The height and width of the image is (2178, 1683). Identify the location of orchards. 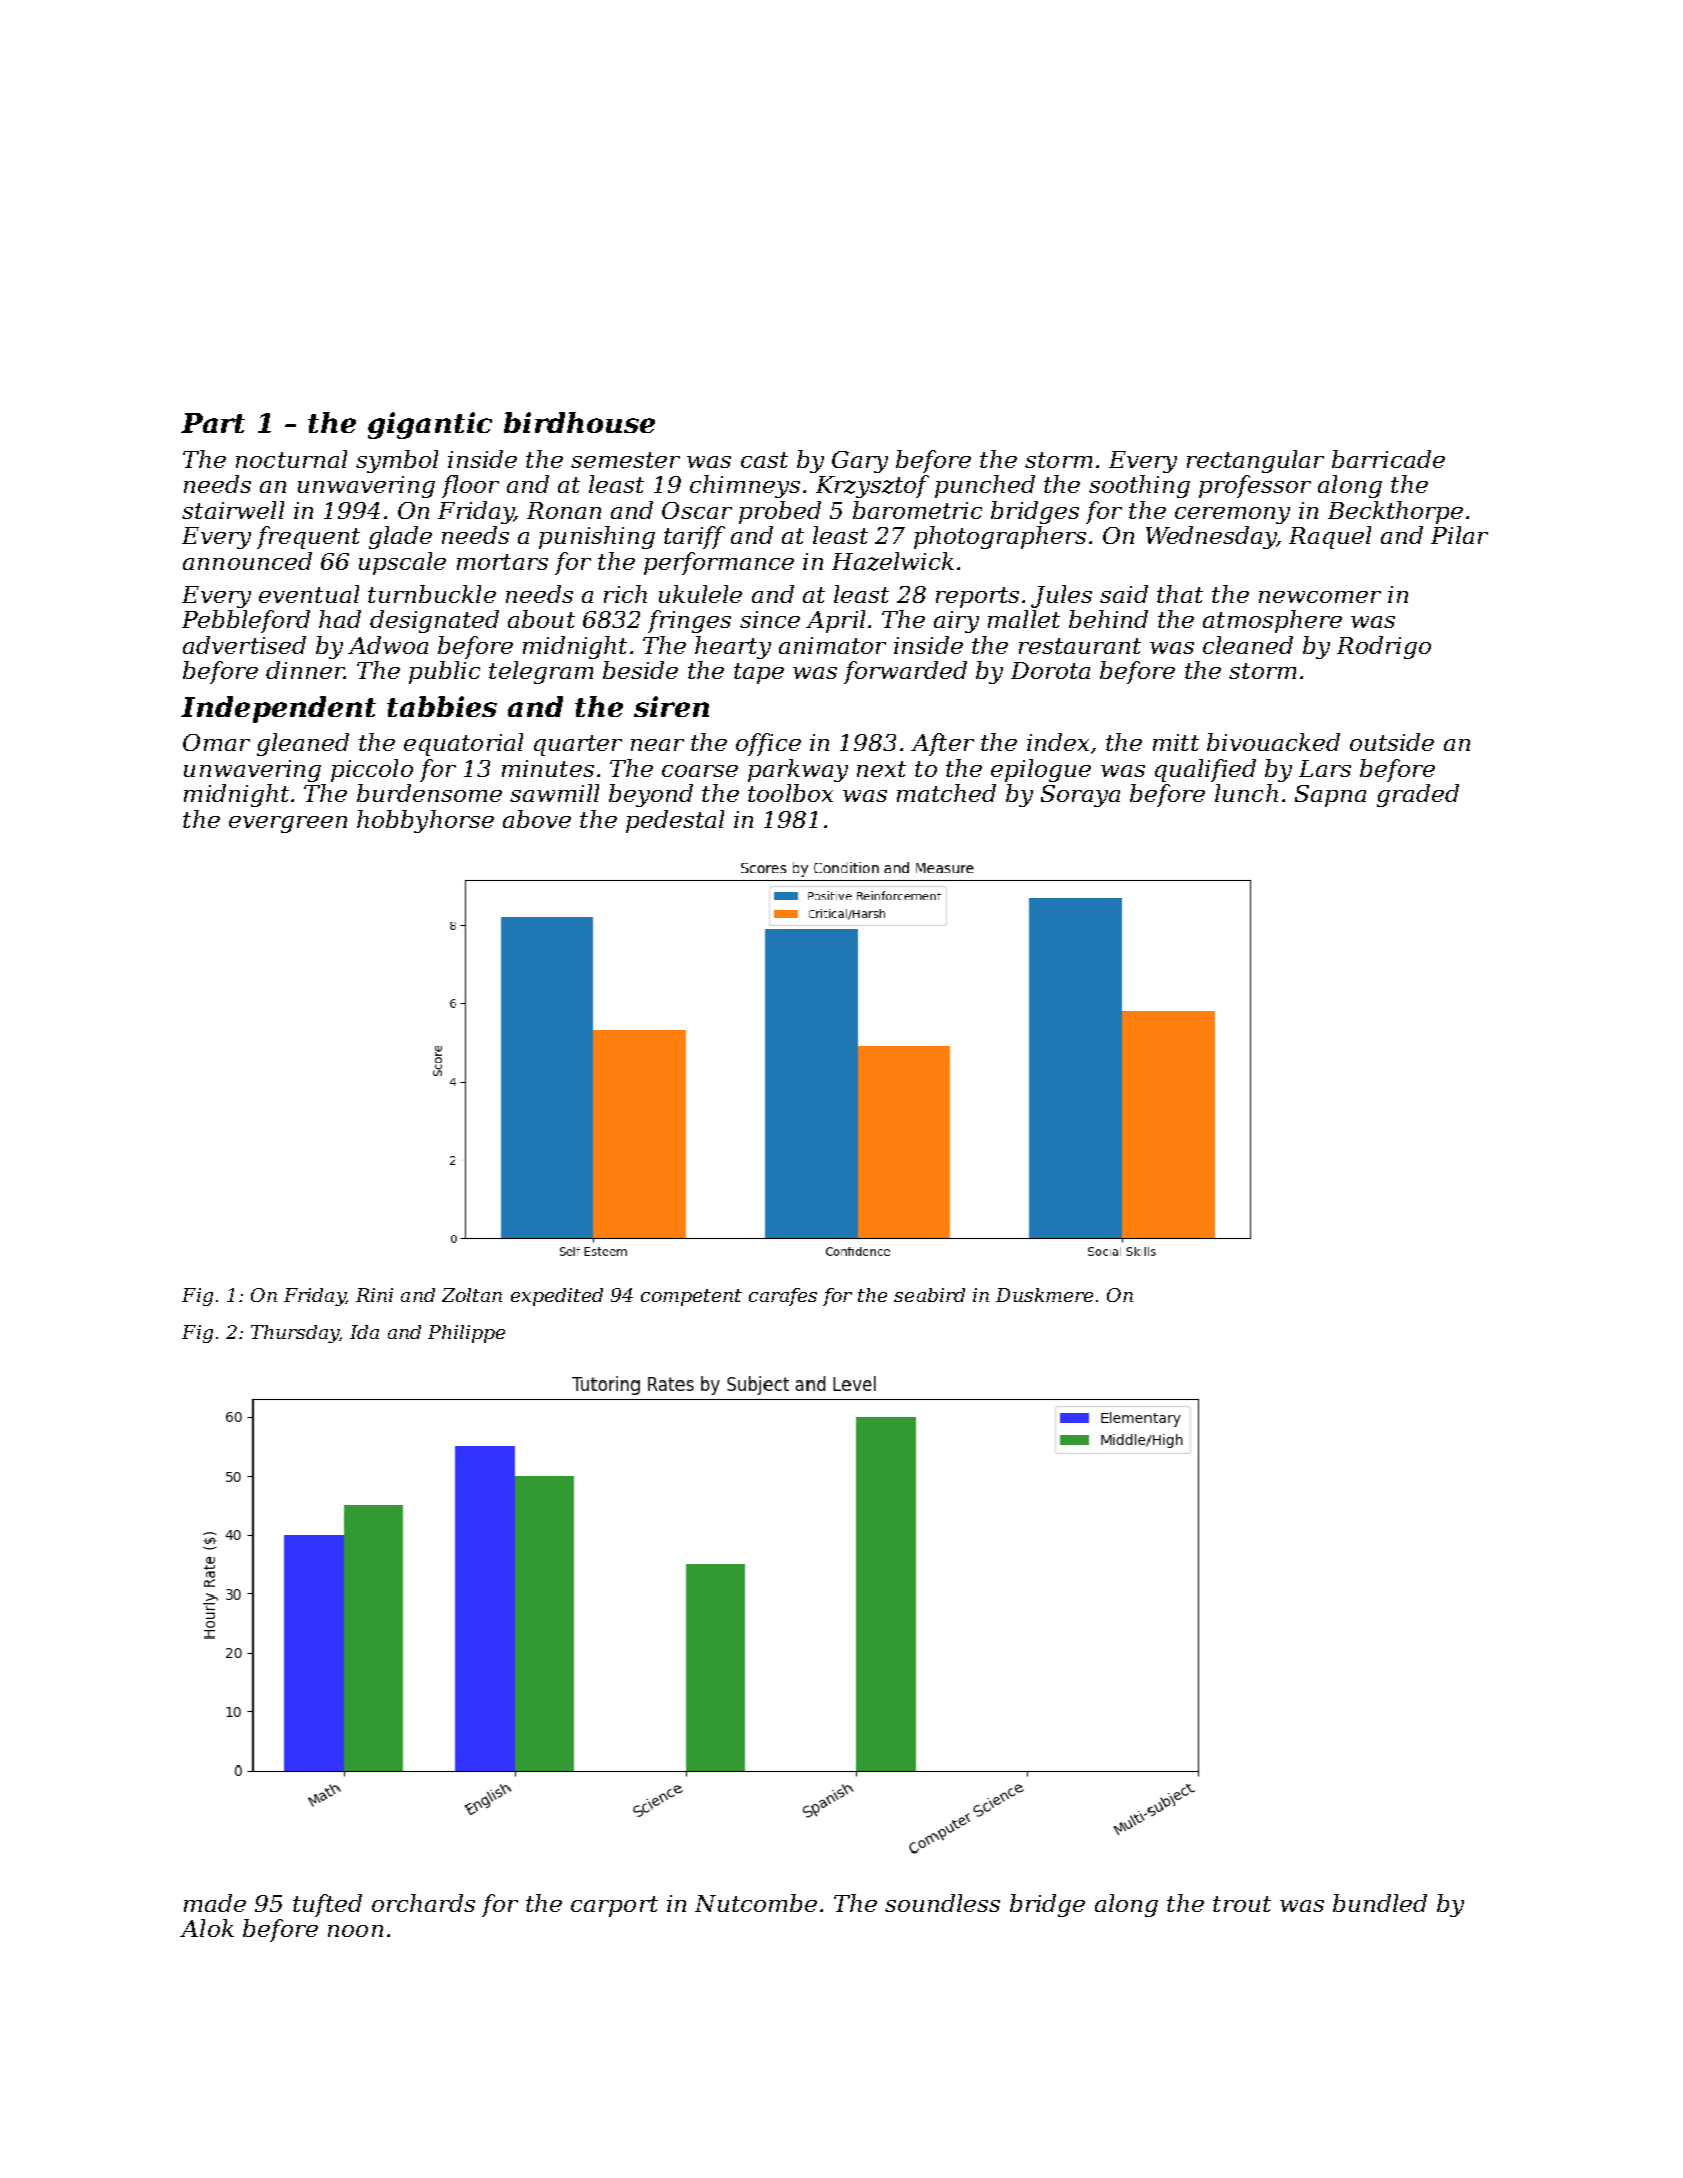
(423, 1903).
